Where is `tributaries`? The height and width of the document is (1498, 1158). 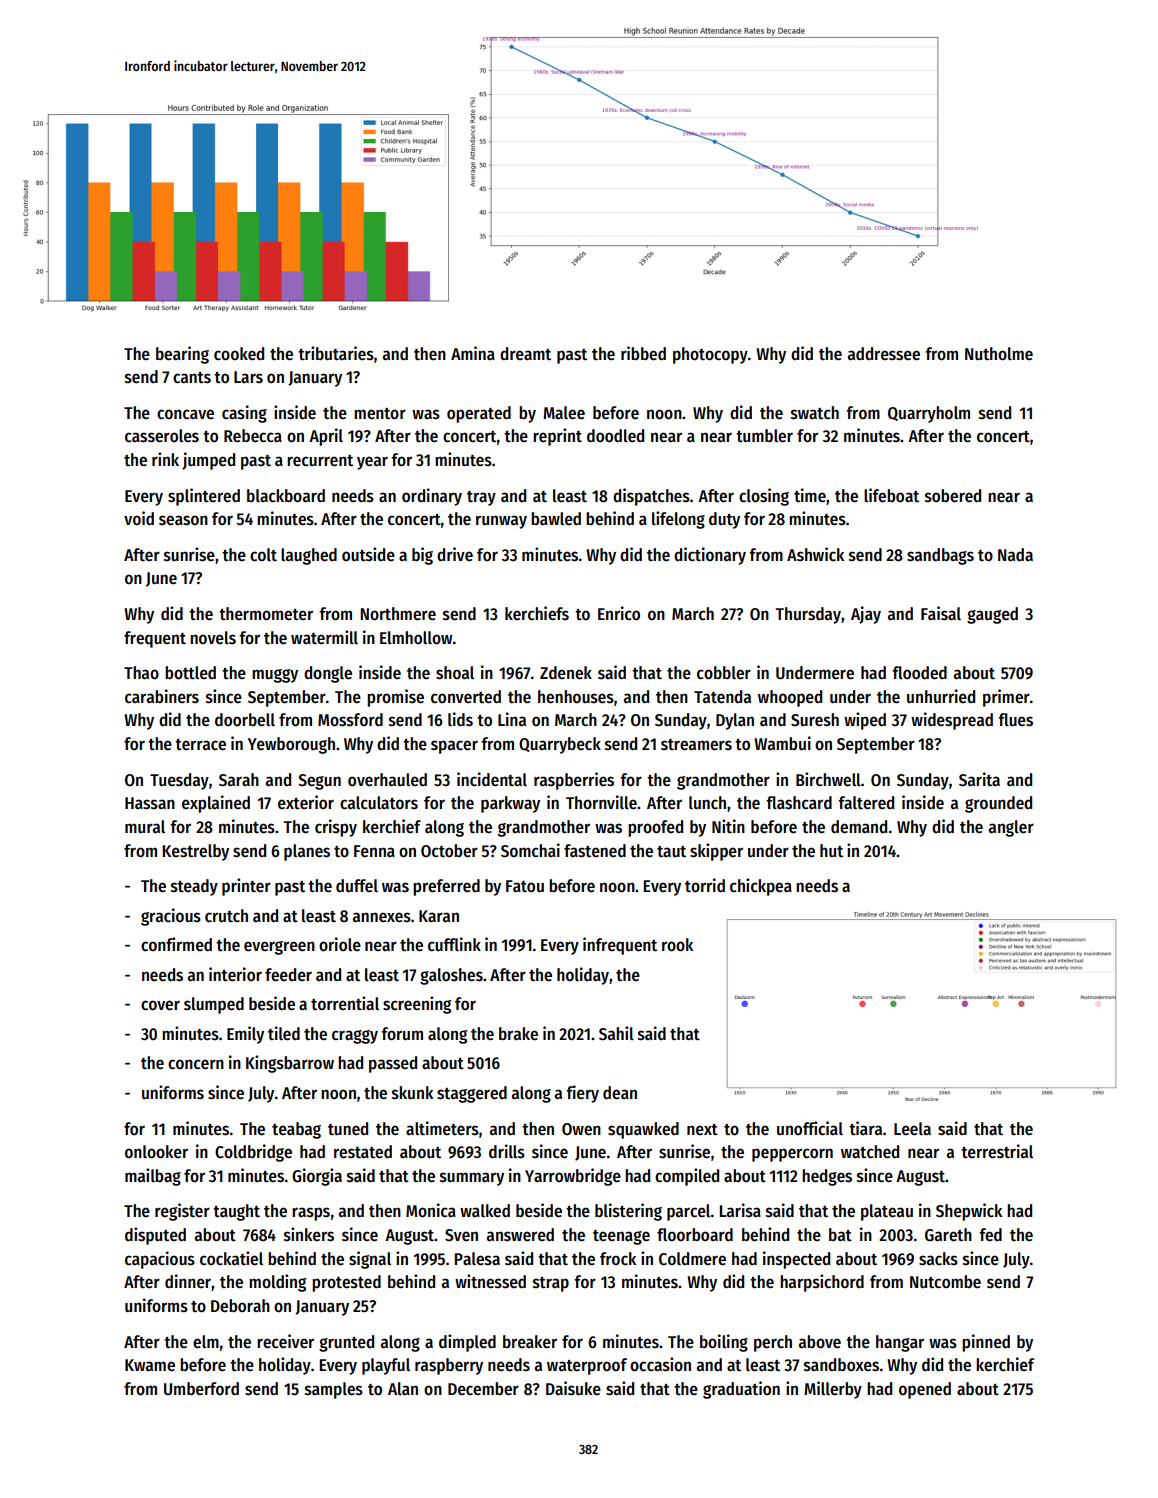
tributaries is located at coordinates (336, 353).
